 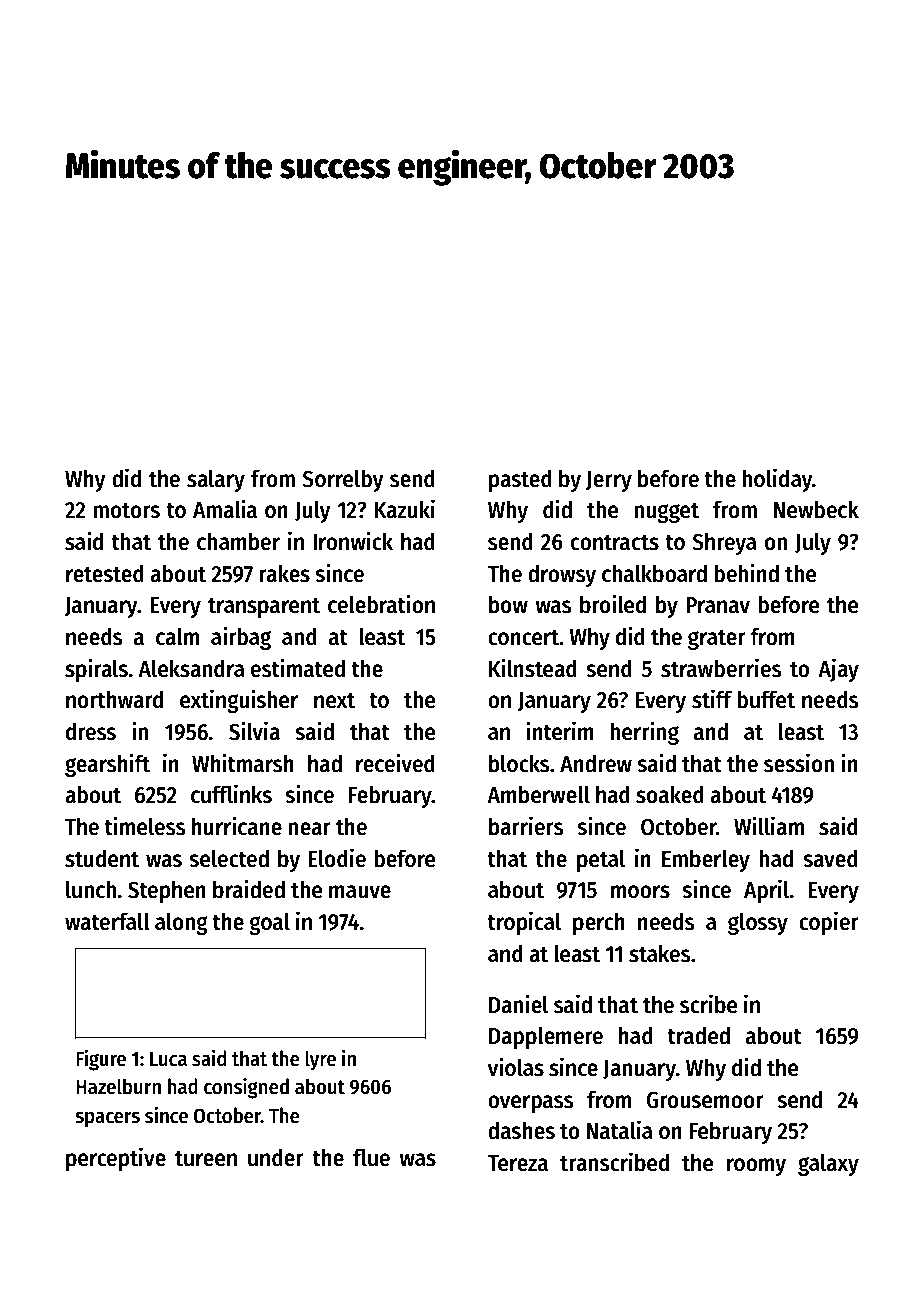 I want to click on motors, so click(x=127, y=510).
